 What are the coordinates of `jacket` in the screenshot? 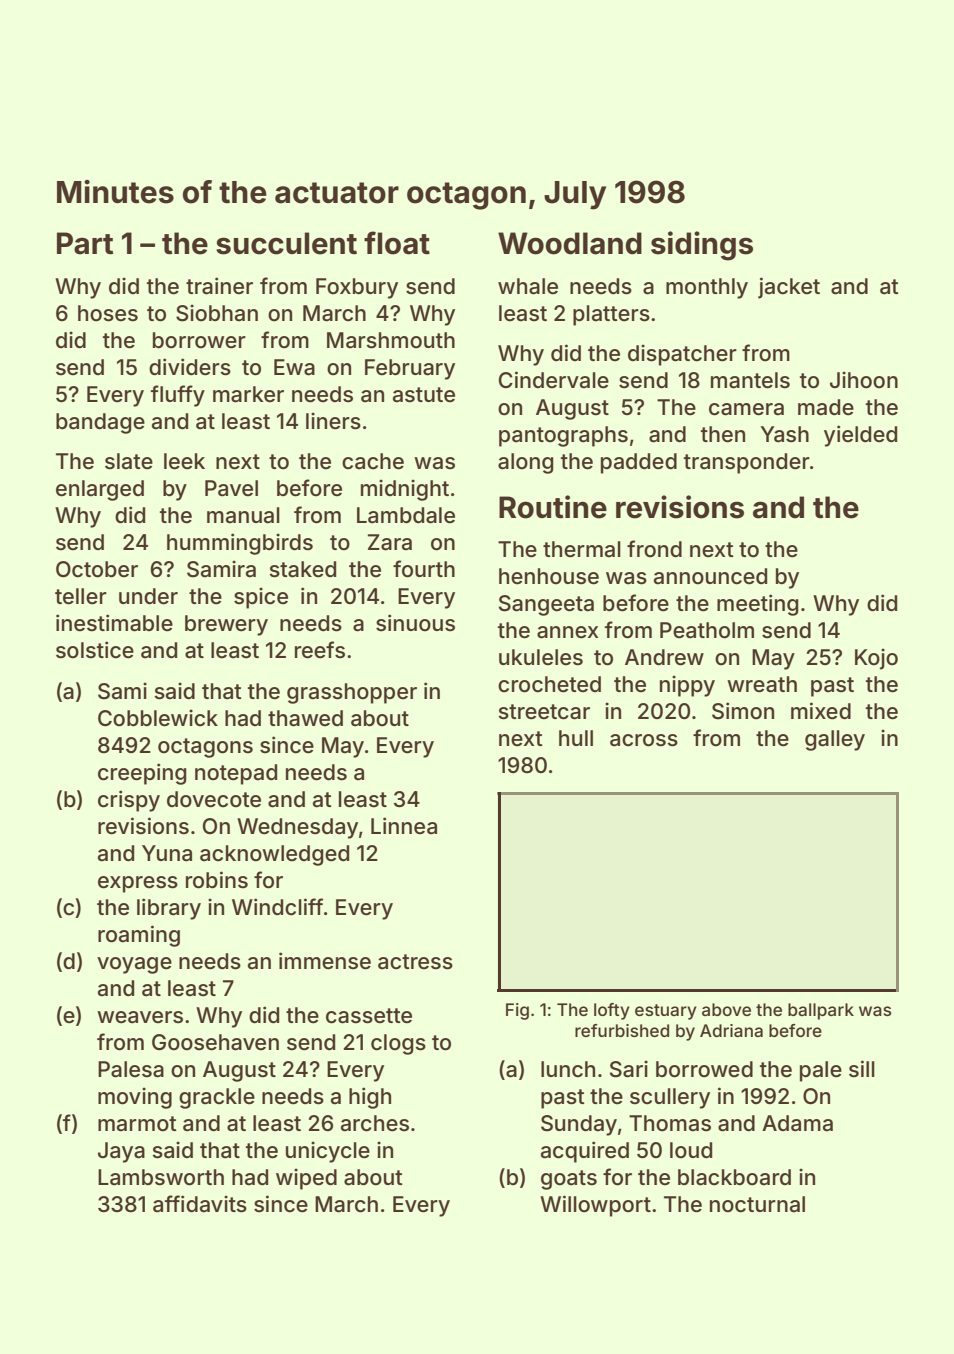 It's located at (789, 288).
